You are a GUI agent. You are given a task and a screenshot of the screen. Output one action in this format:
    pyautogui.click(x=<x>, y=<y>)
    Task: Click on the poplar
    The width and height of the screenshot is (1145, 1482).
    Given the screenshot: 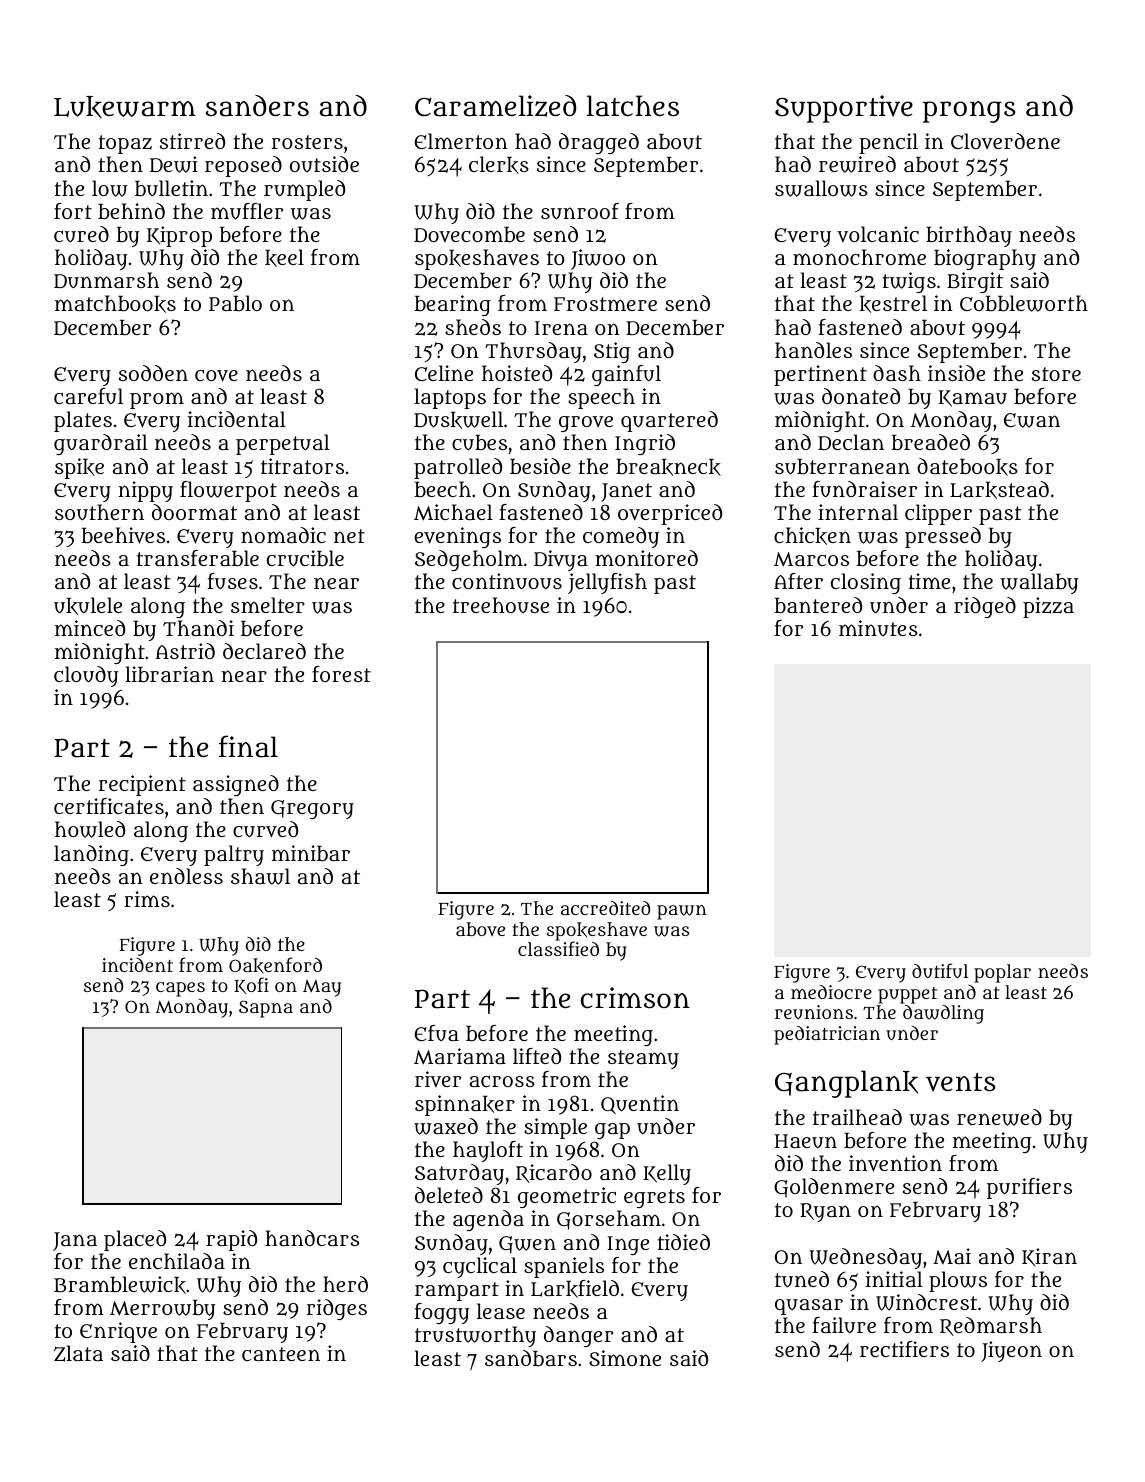 What is the action you would take?
    pyautogui.click(x=1002, y=973)
